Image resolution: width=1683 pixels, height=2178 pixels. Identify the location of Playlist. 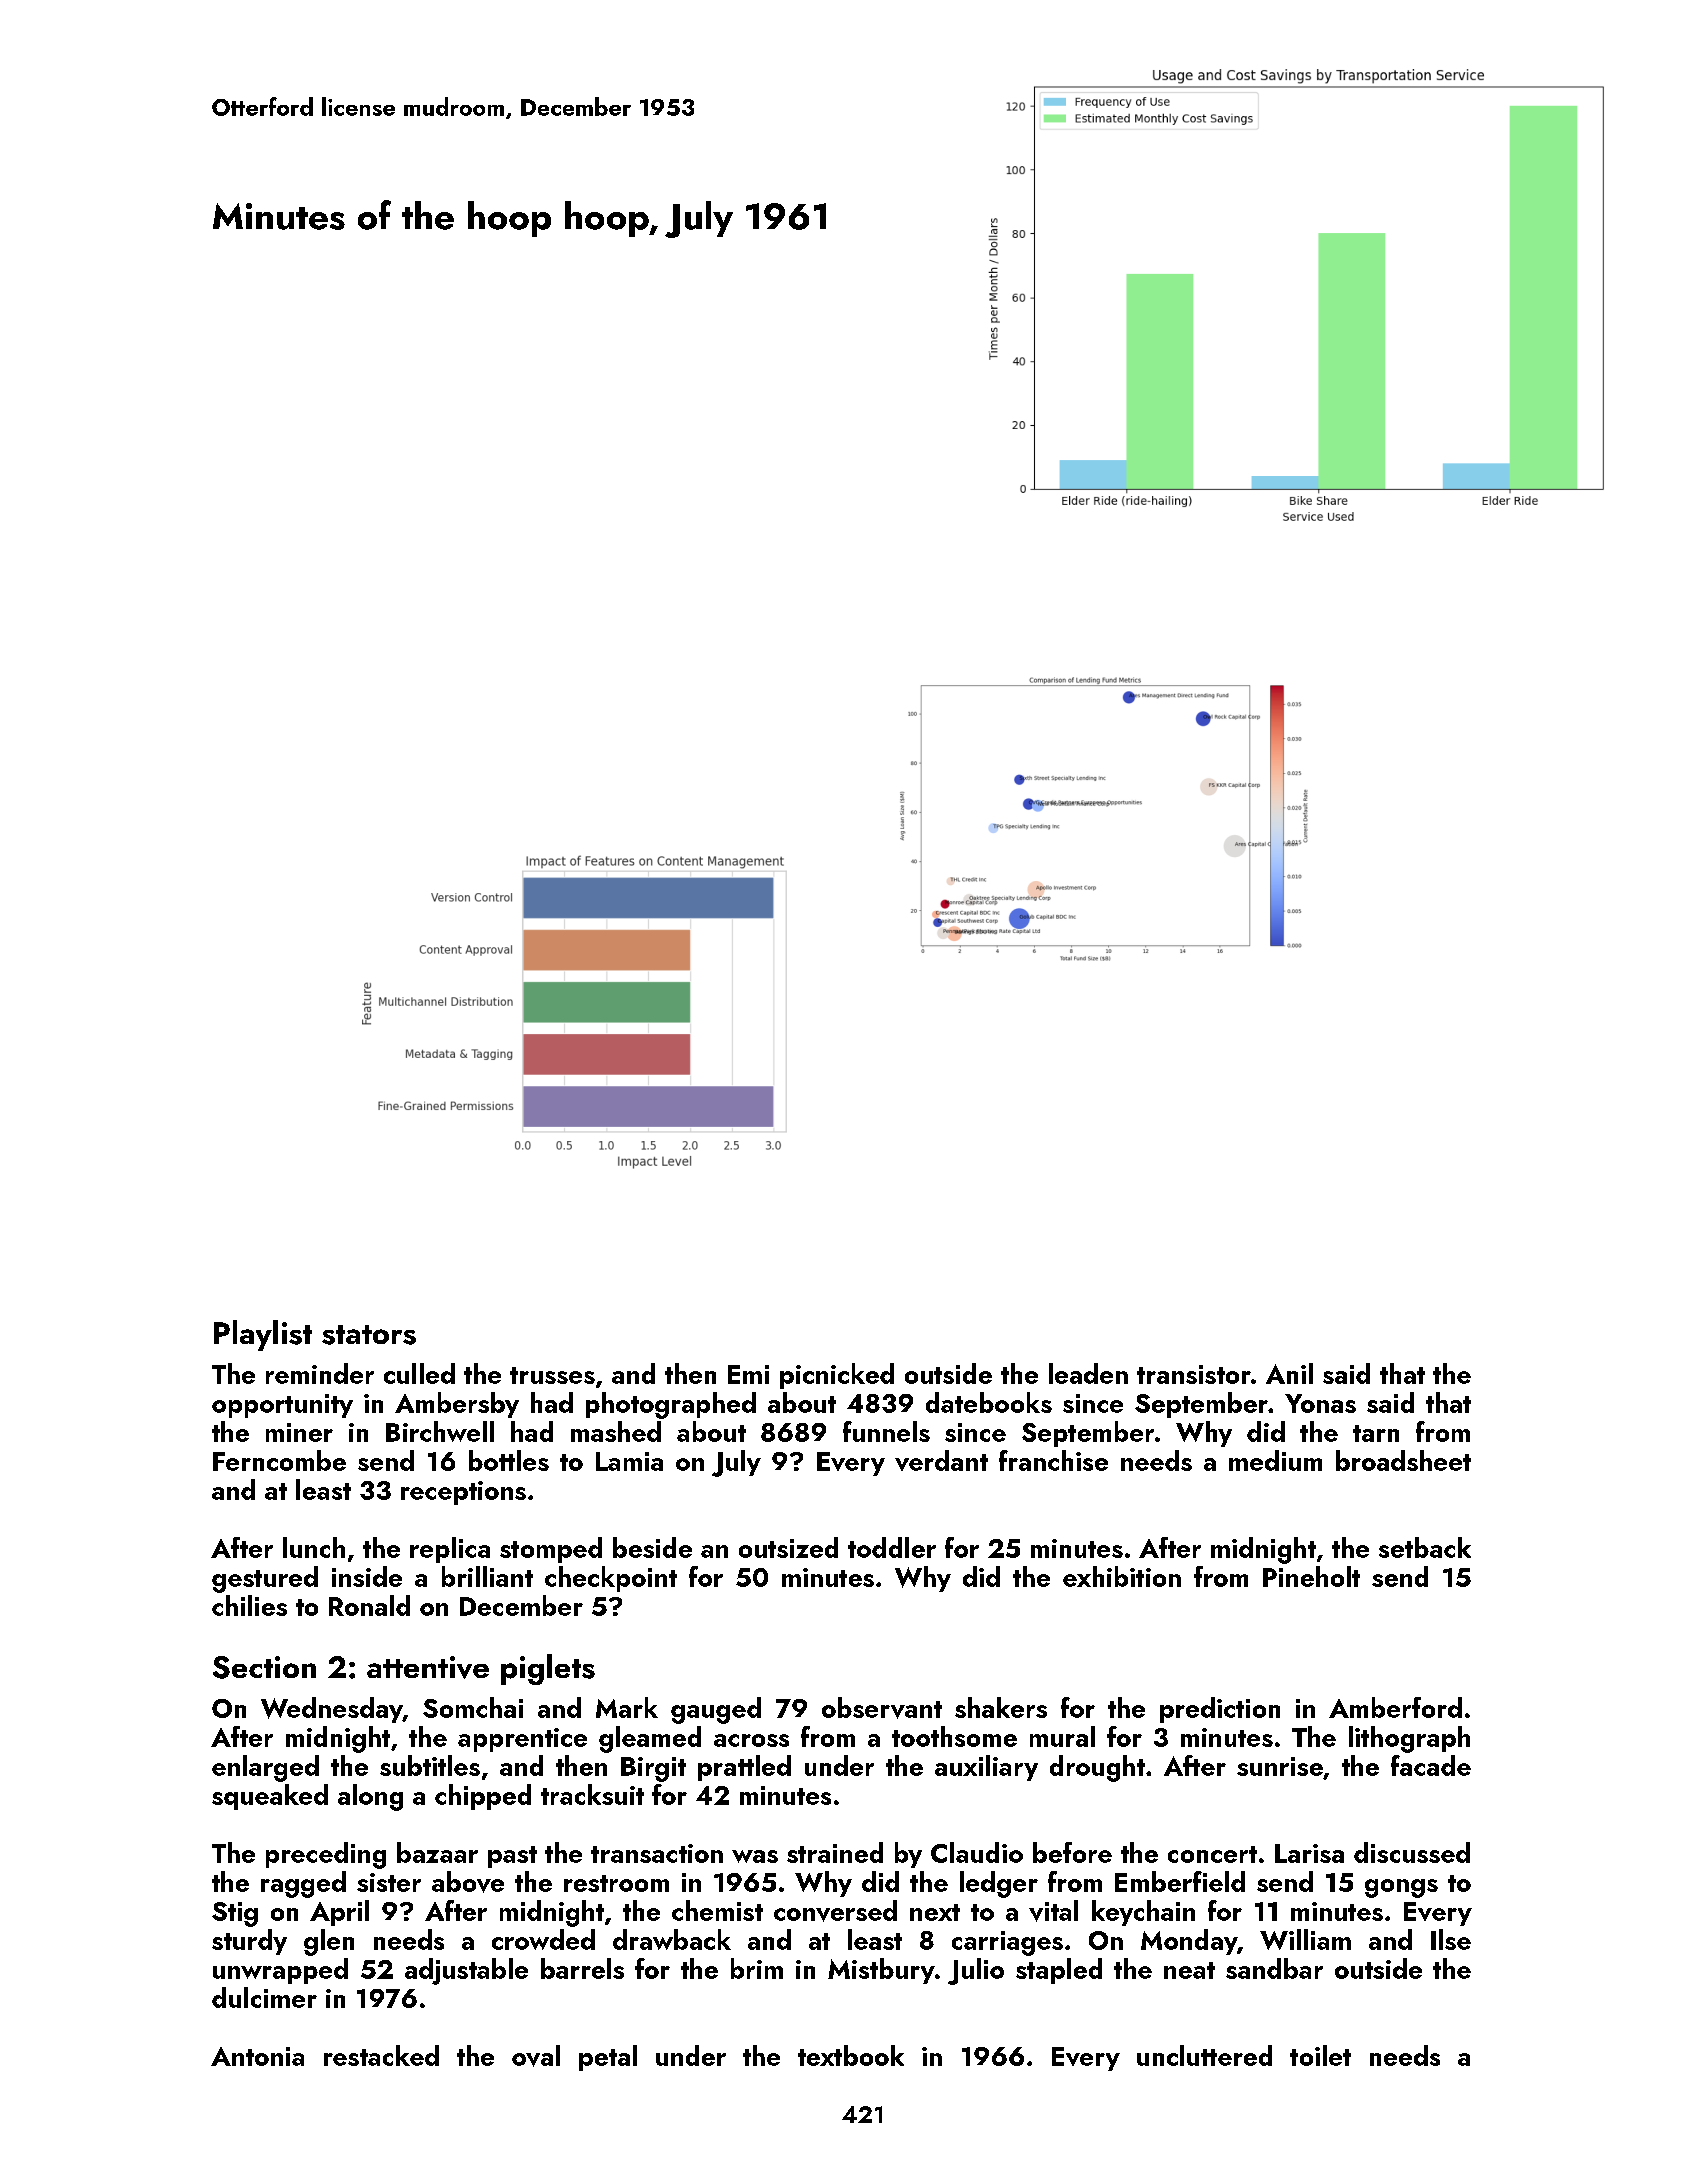
(263, 1335).
